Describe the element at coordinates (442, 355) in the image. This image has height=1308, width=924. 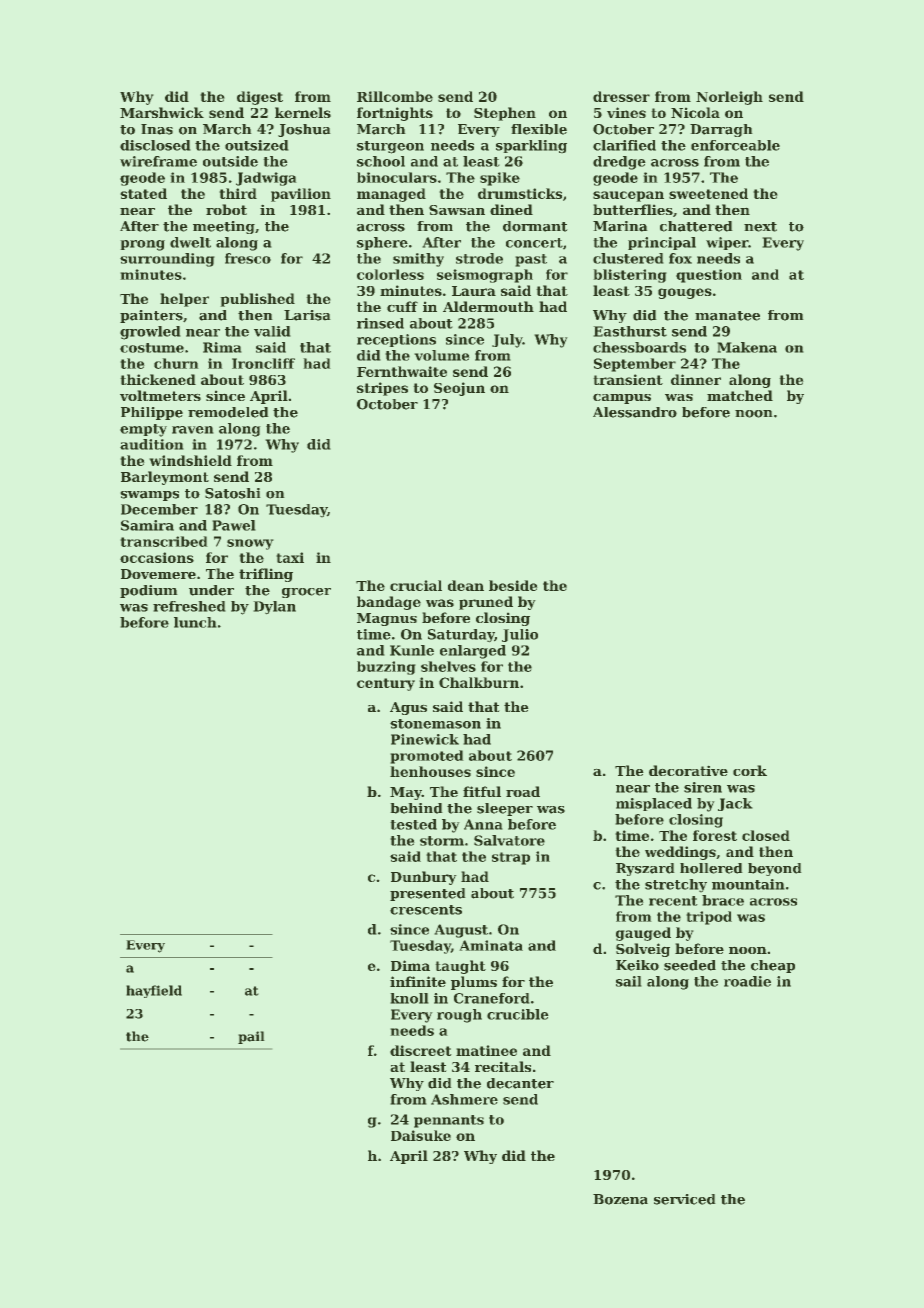
I see `volume` at that location.
